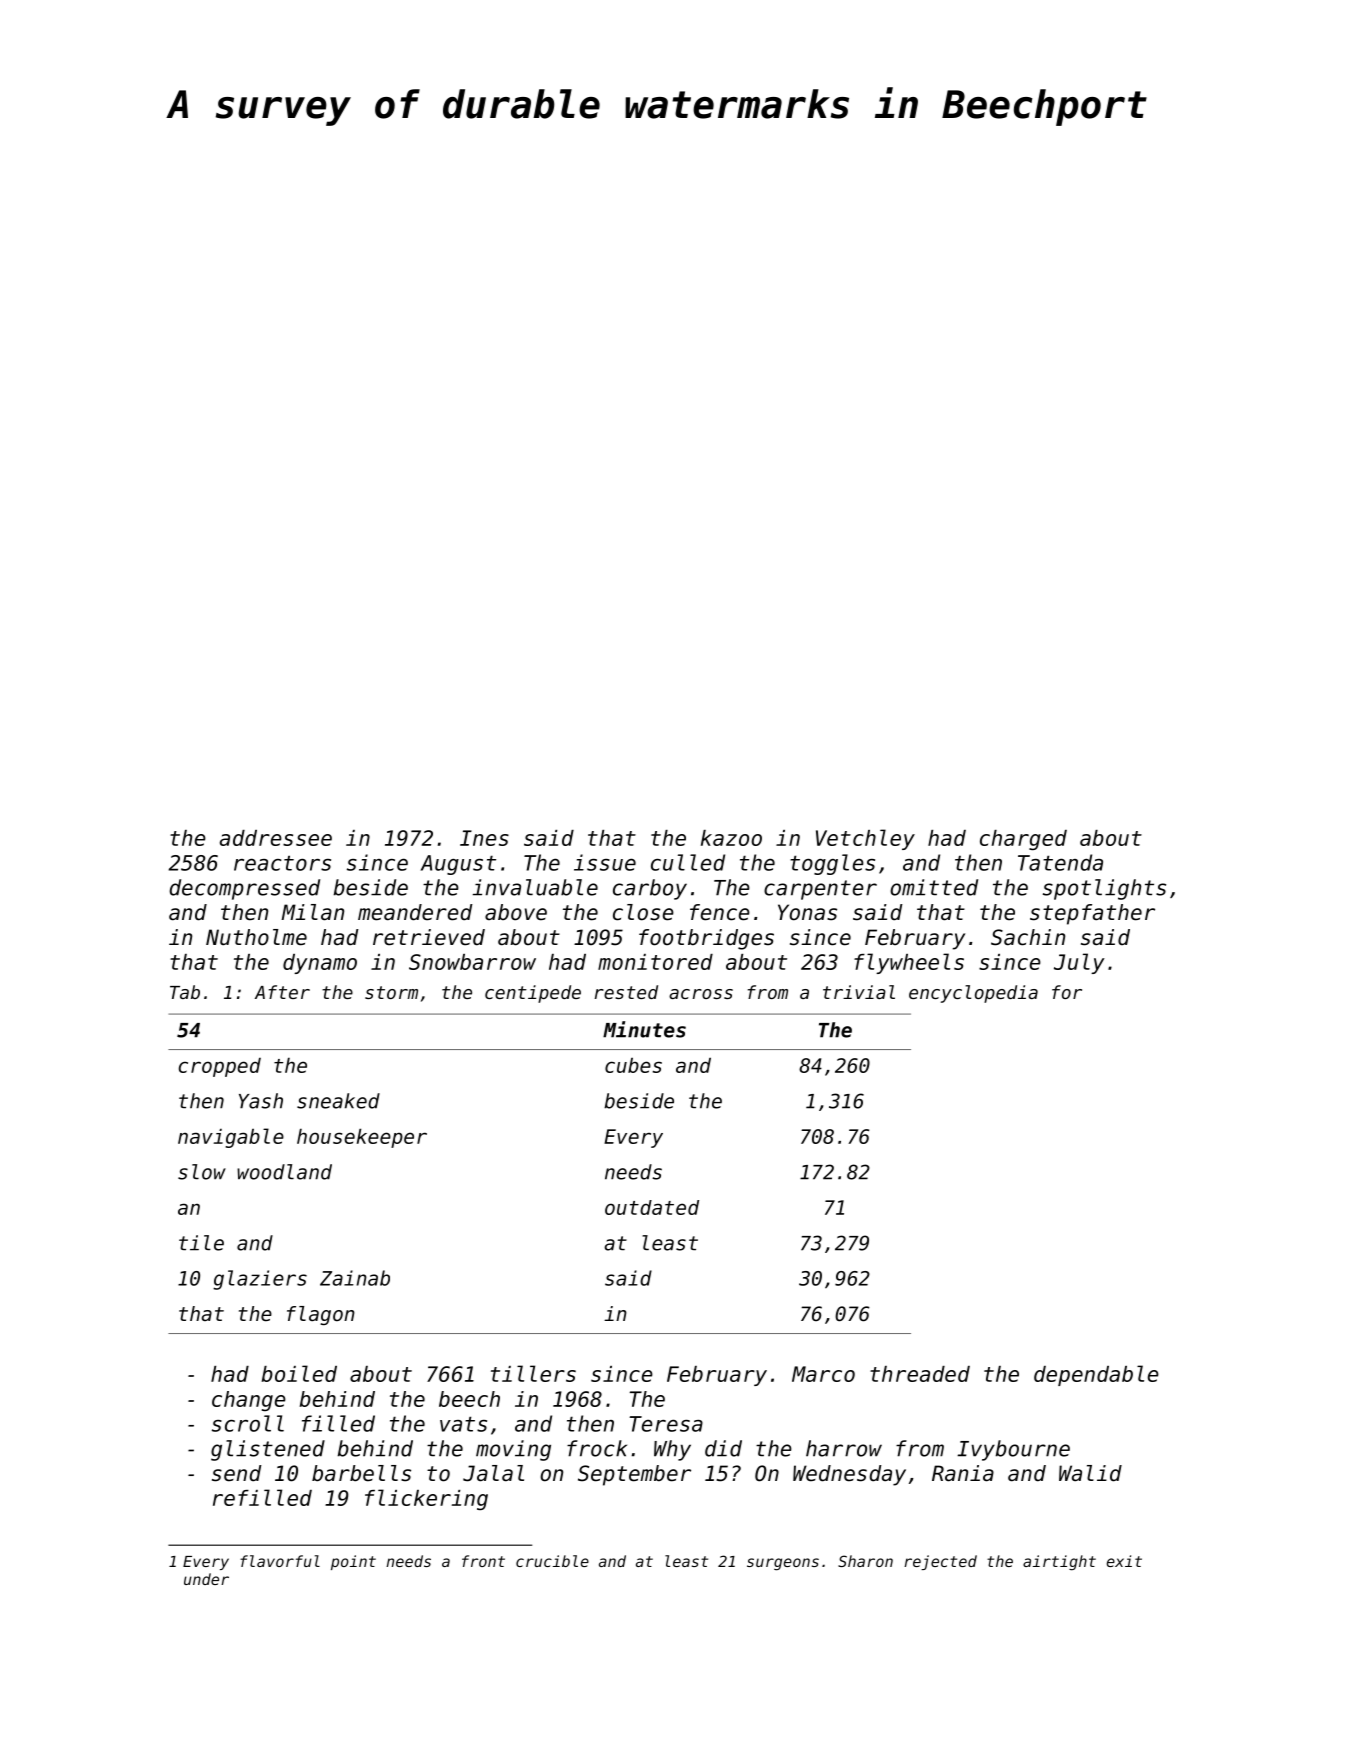  What do you see at coordinates (244, 889) in the screenshot?
I see `decompressed` at bounding box center [244, 889].
